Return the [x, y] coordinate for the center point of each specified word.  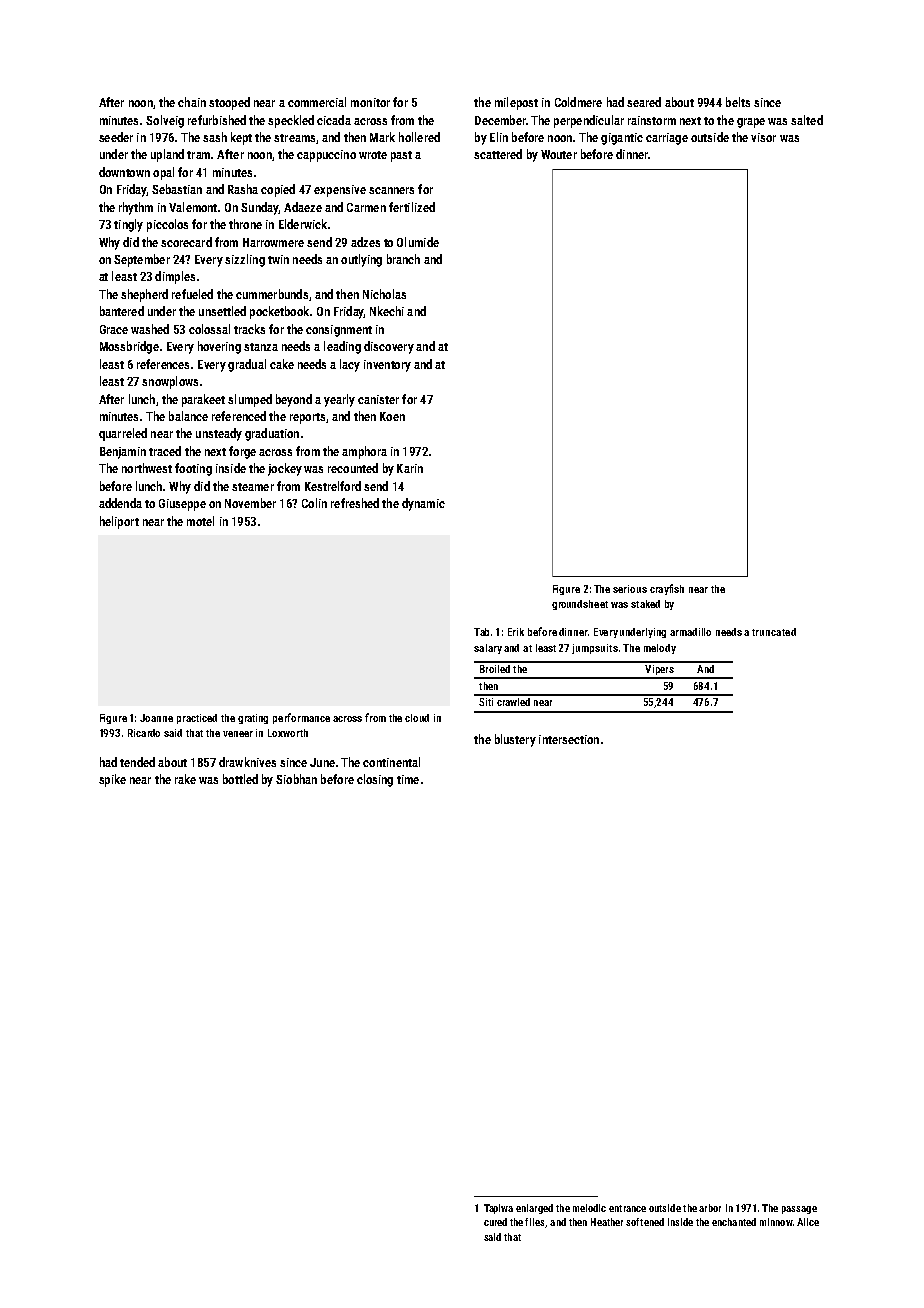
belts [738, 102]
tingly [128, 225]
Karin [410, 468]
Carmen [366, 207]
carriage [667, 139]
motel [200, 521]
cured [495, 1222]
